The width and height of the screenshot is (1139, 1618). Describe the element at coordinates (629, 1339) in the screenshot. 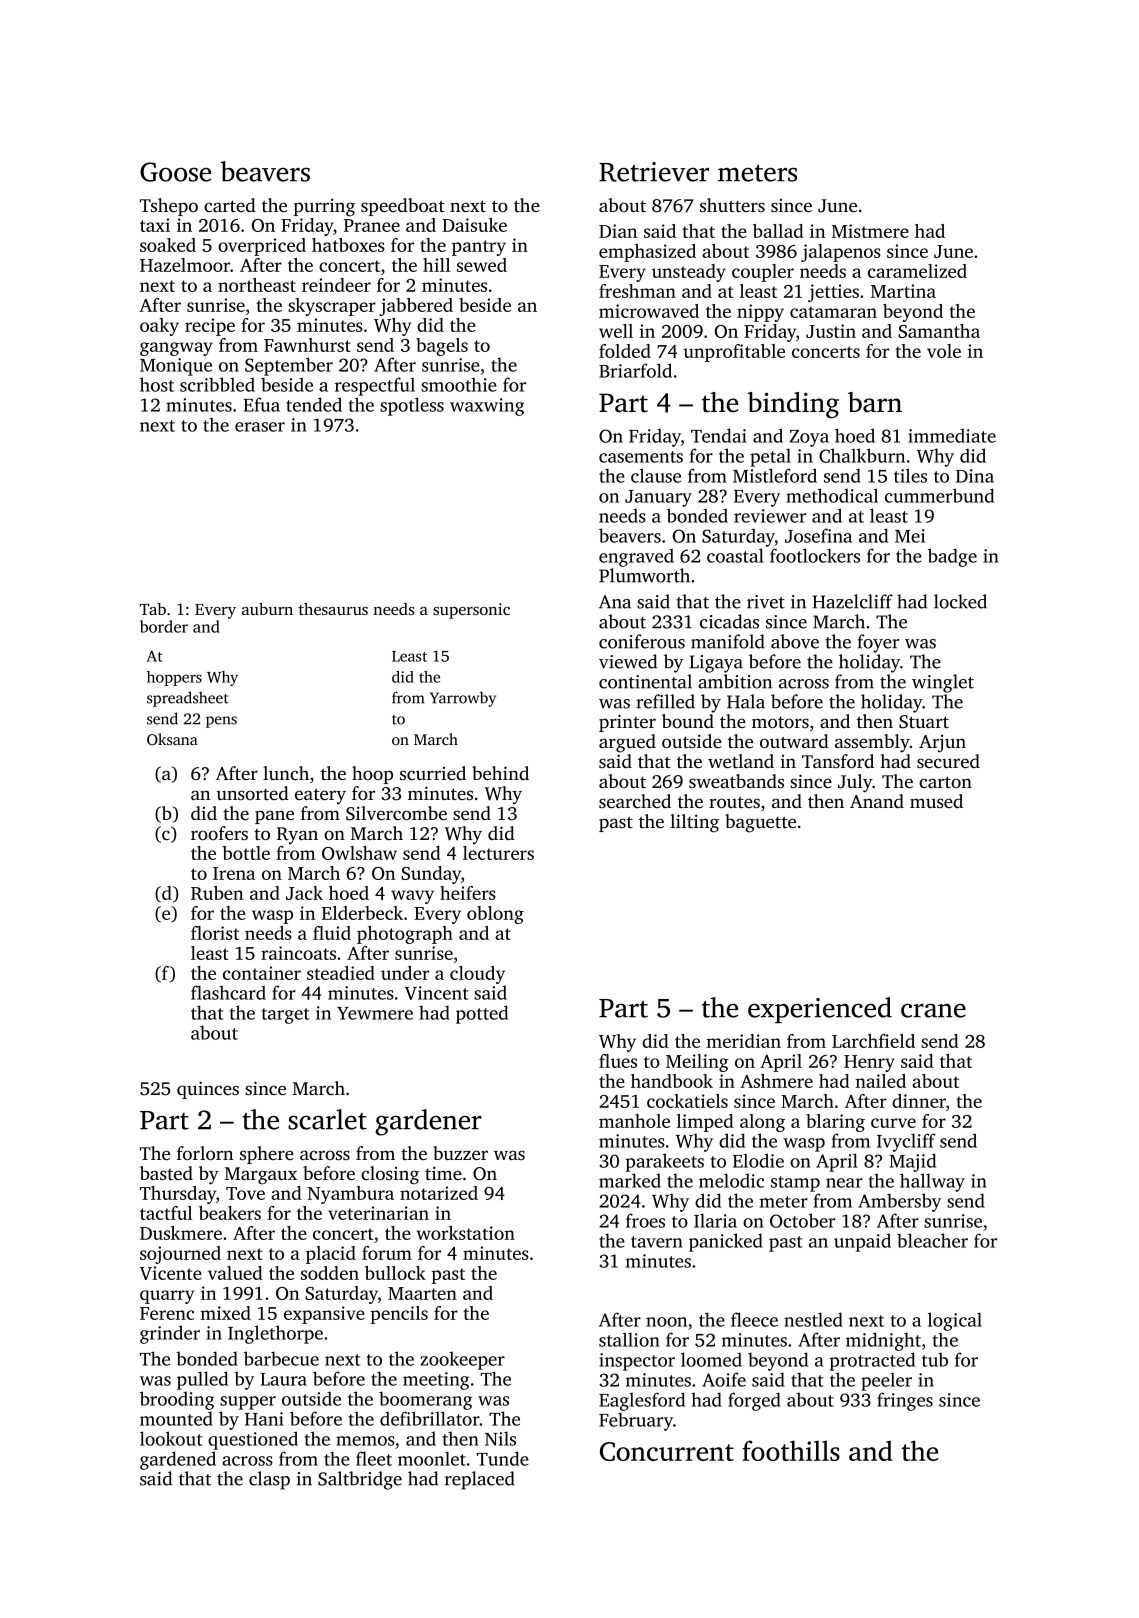

I see `stallion` at that location.
